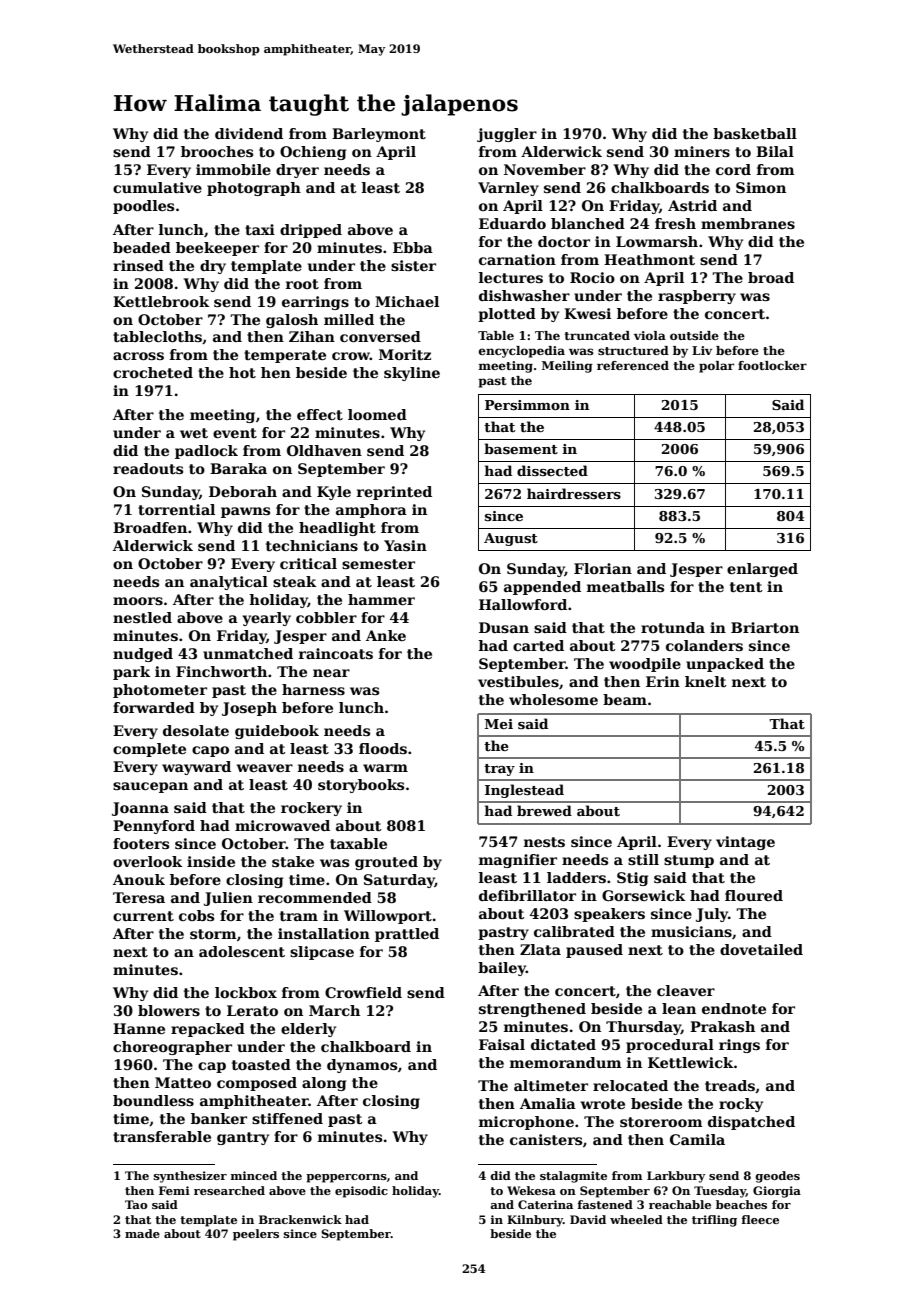  What do you see at coordinates (772, 365) in the document?
I see `footlocker` at bounding box center [772, 365].
